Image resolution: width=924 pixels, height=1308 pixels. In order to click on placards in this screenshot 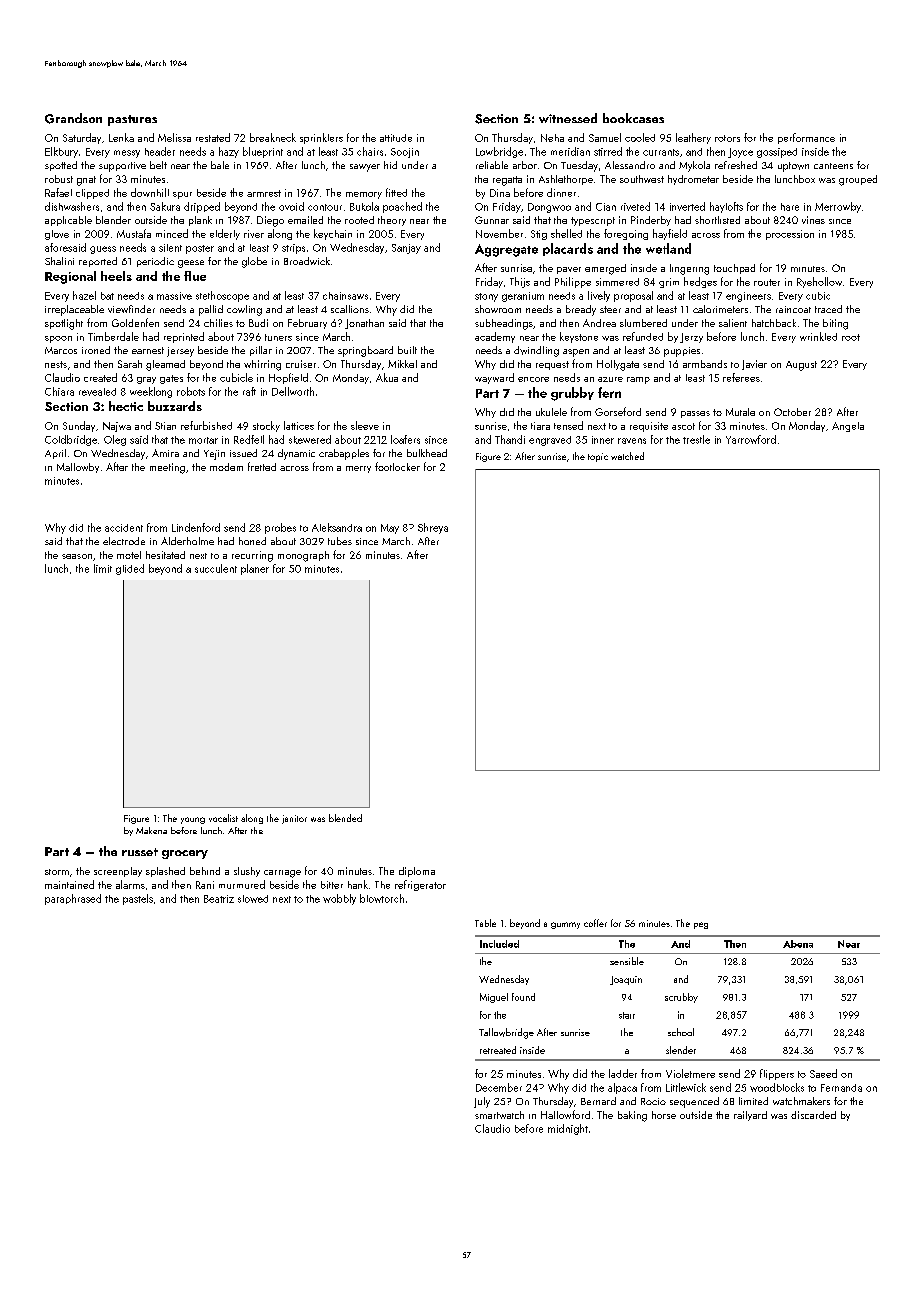, I will do `click(568, 249)`.
